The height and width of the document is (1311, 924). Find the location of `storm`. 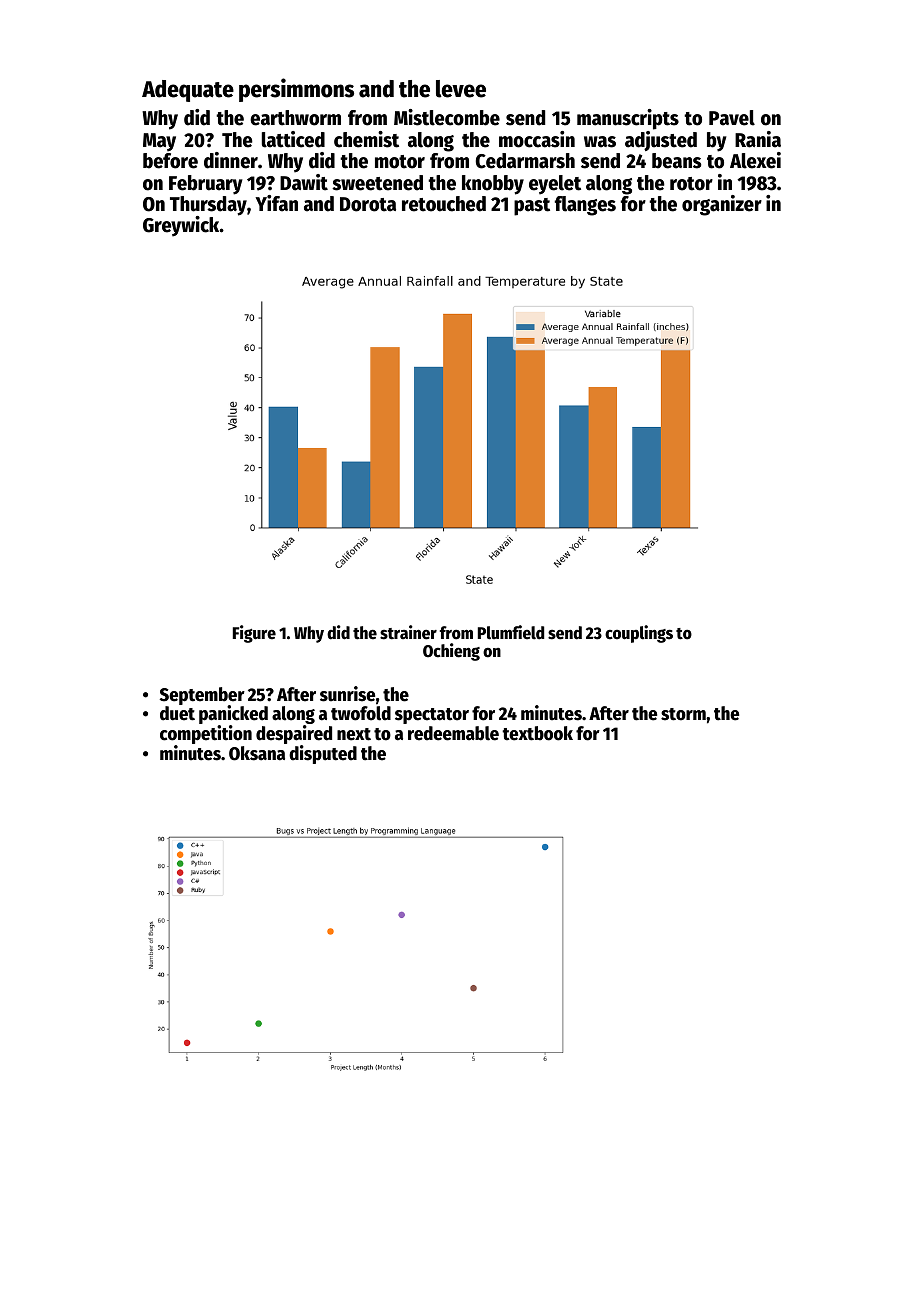

storm is located at coordinates (683, 714).
